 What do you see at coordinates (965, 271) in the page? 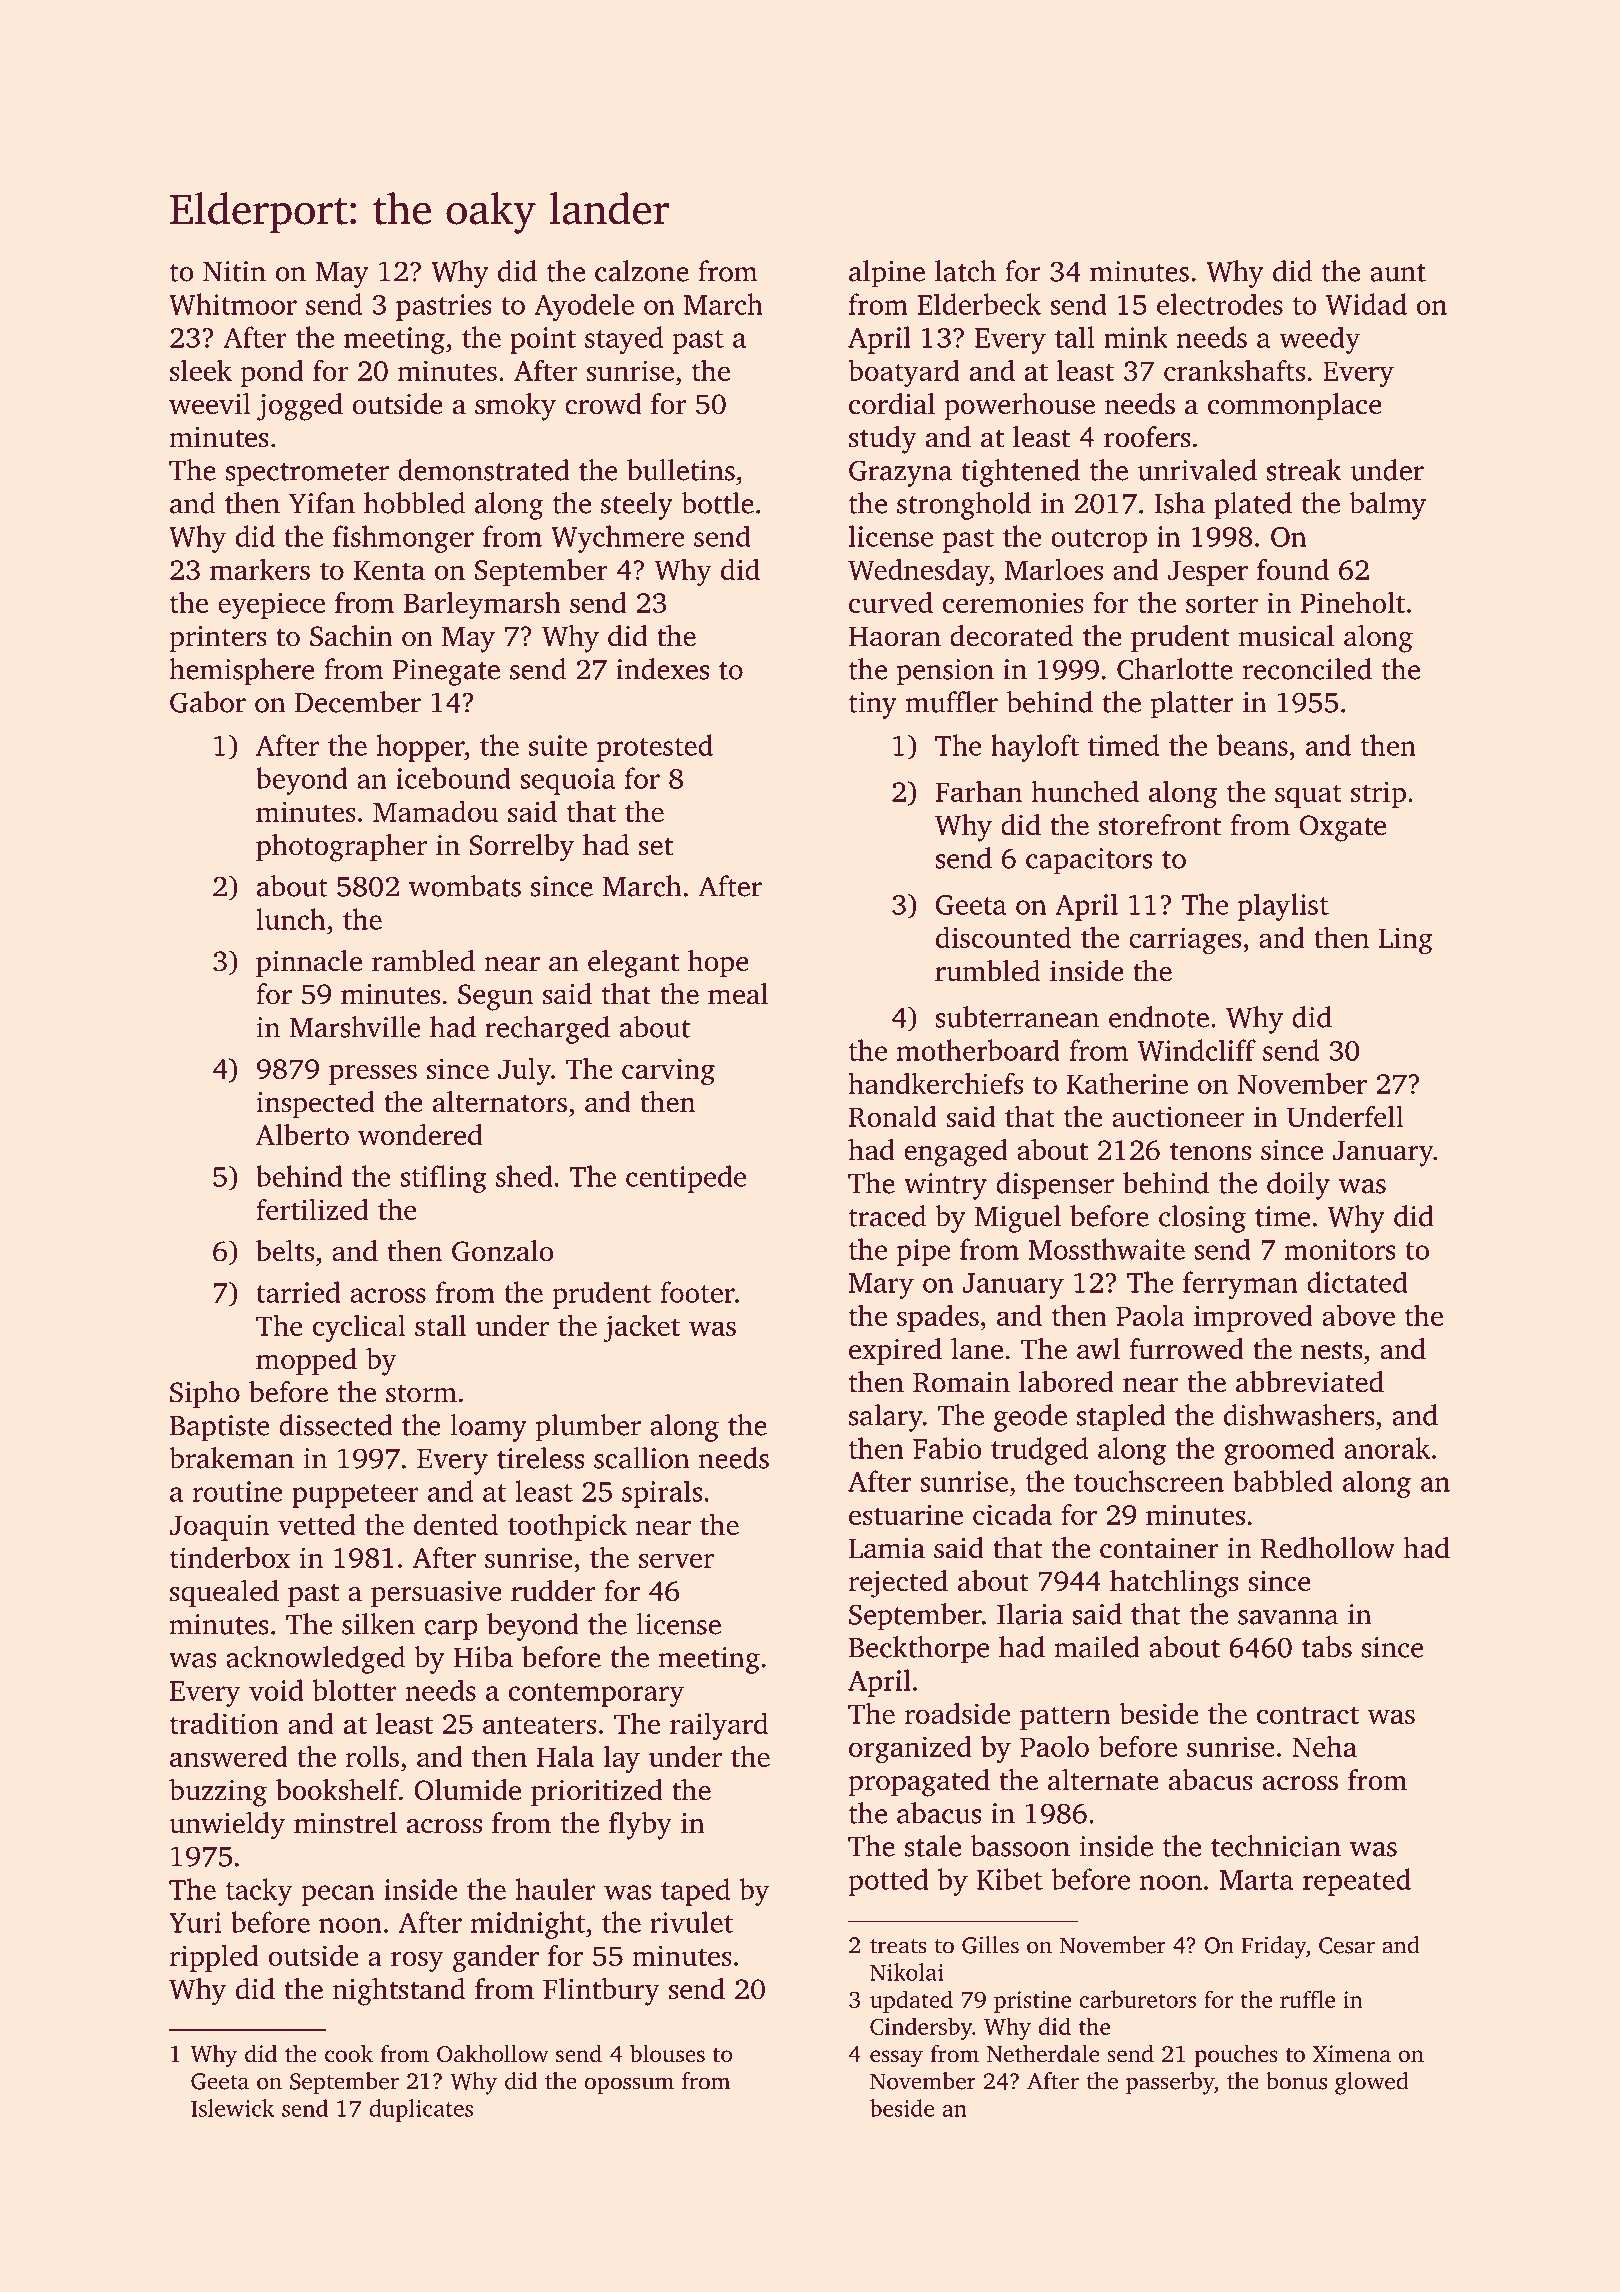
I see `latch` at bounding box center [965, 271].
